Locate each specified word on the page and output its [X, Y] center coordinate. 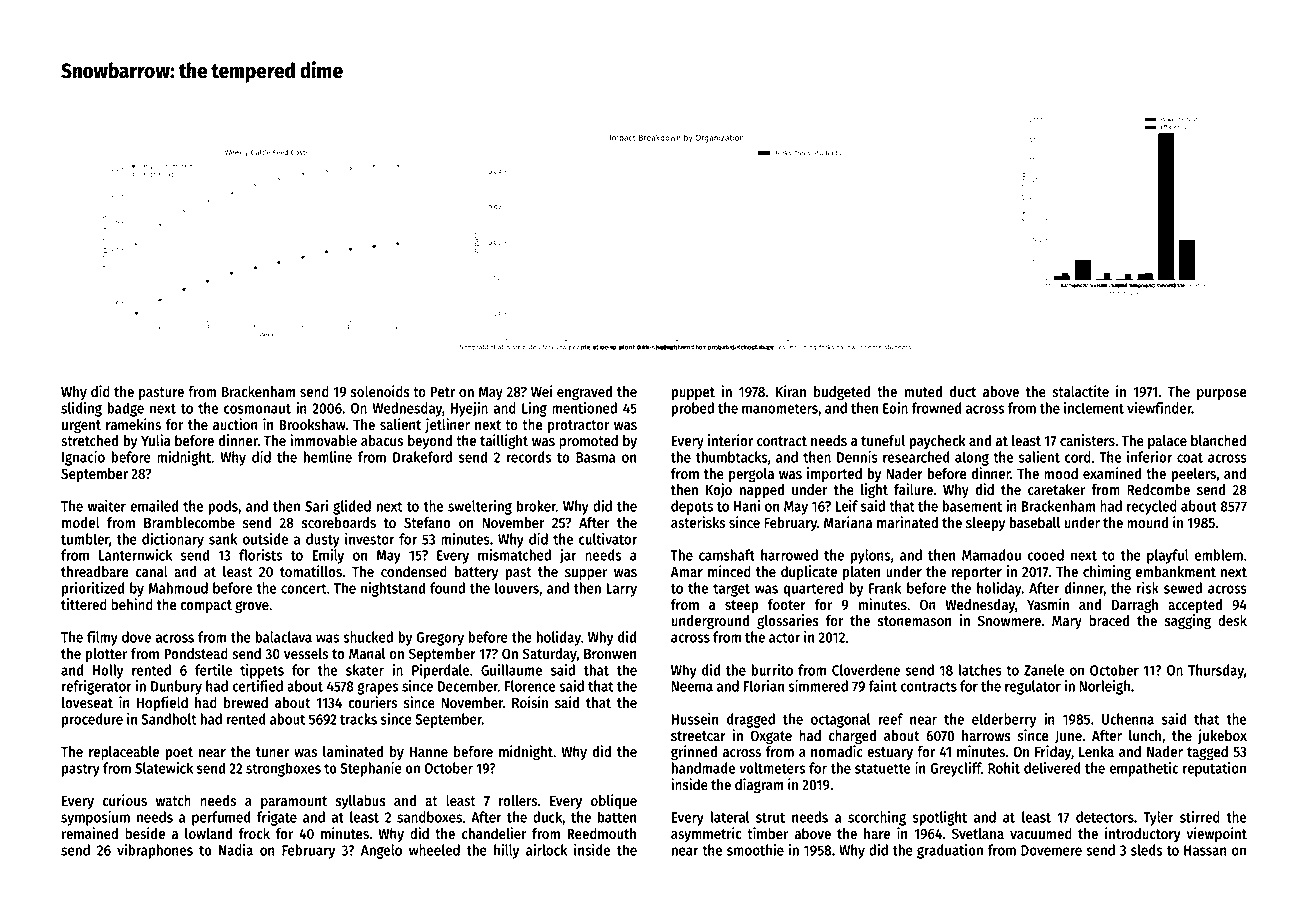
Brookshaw [312, 425]
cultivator [608, 539]
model [81, 522]
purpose [1222, 394]
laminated [353, 751]
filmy [102, 638]
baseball [1035, 522]
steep [741, 606]
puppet [693, 393]
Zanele [1044, 670]
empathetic [1143, 769]
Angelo [381, 851]
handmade [703, 768]
